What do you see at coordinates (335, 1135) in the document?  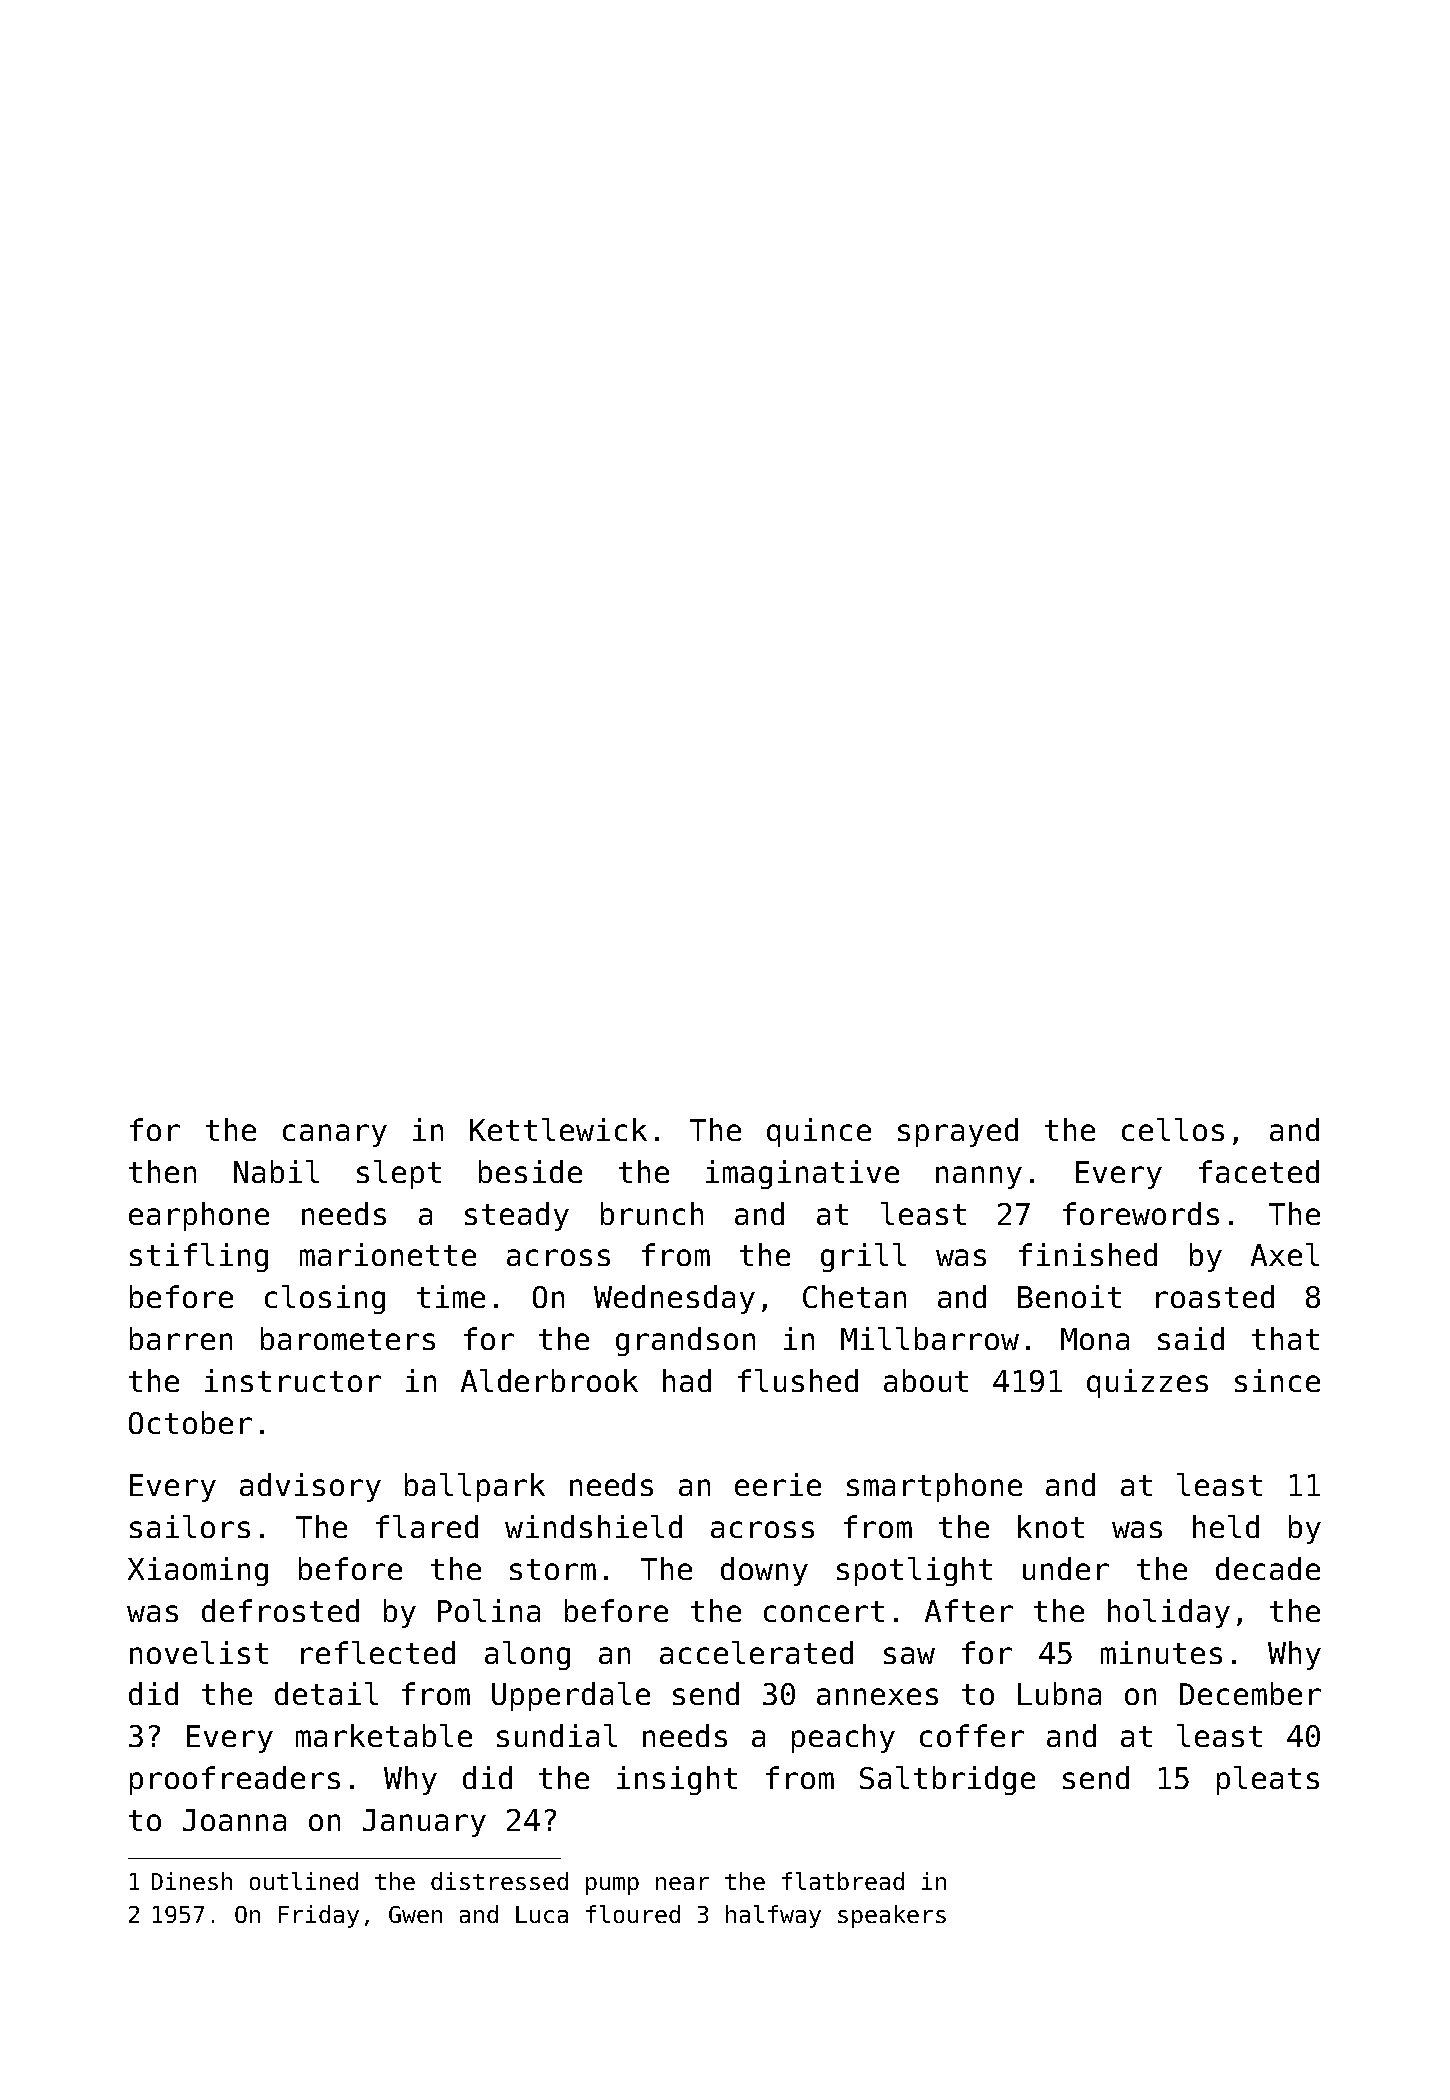 I see `canary` at bounding box center [335, 1135].
